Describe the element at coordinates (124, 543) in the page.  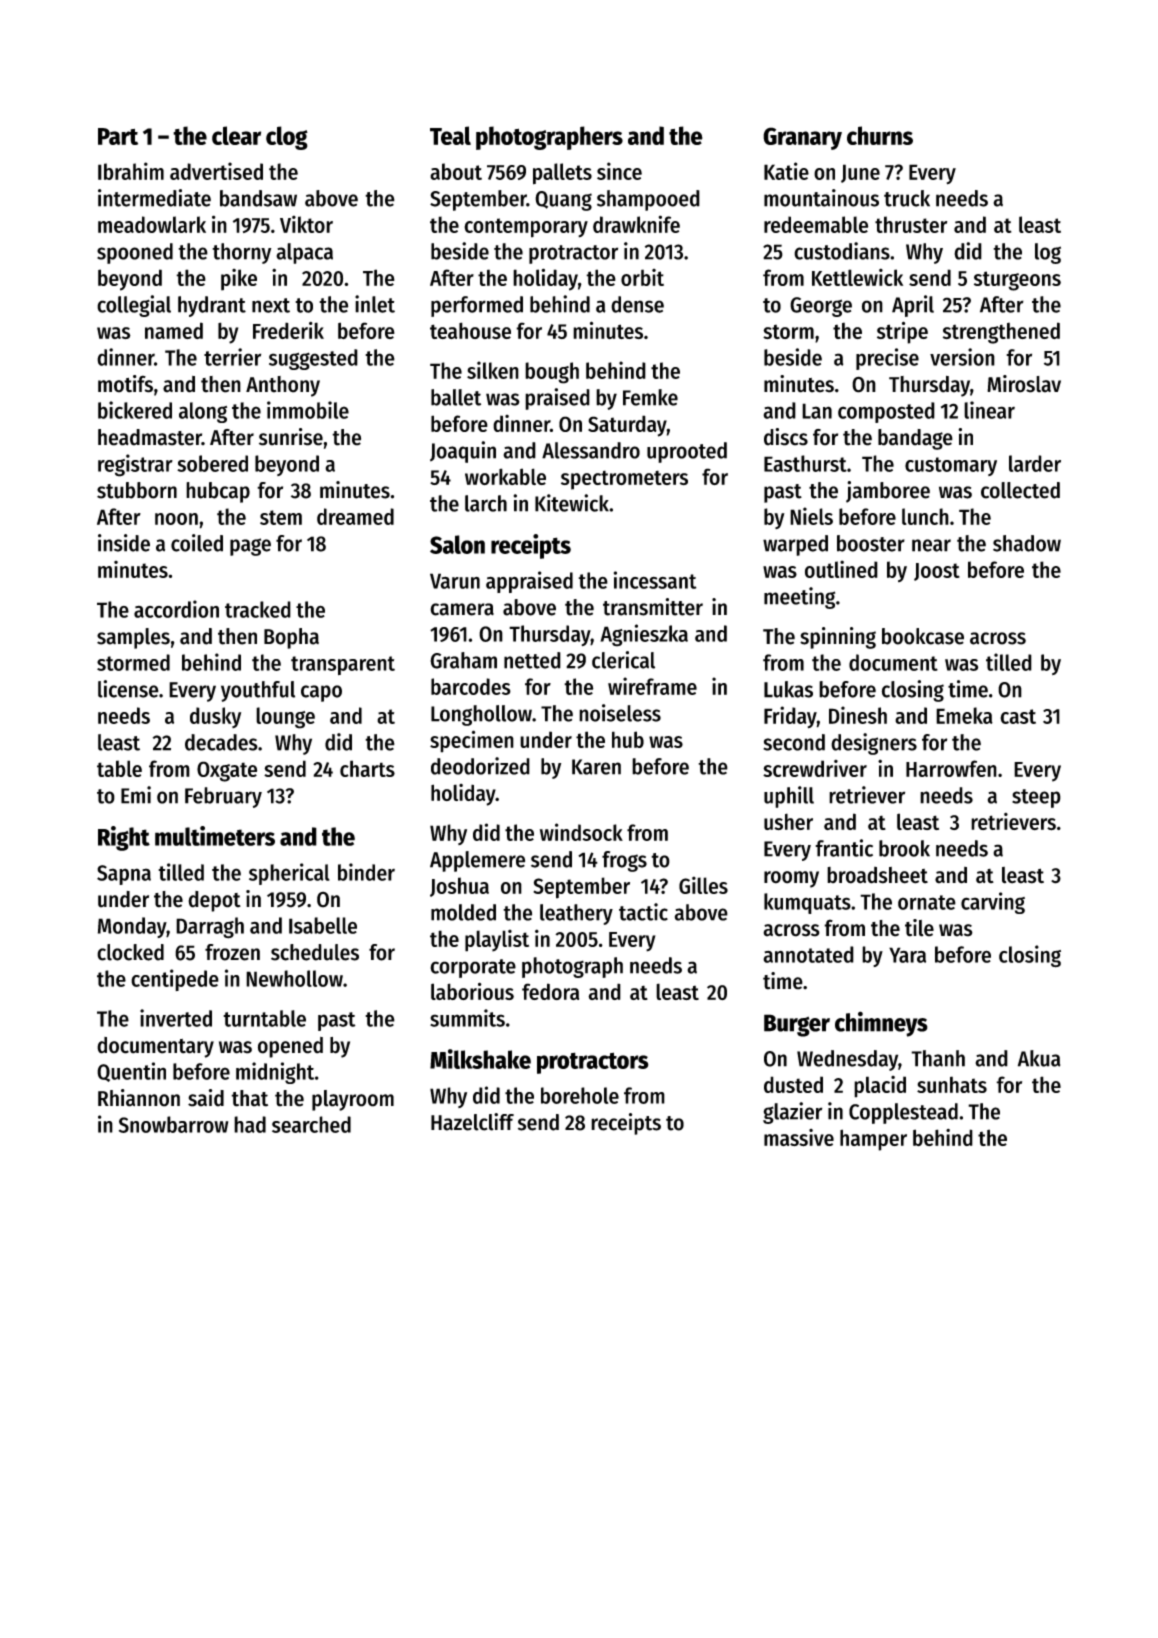
I see `inside` at that location.
